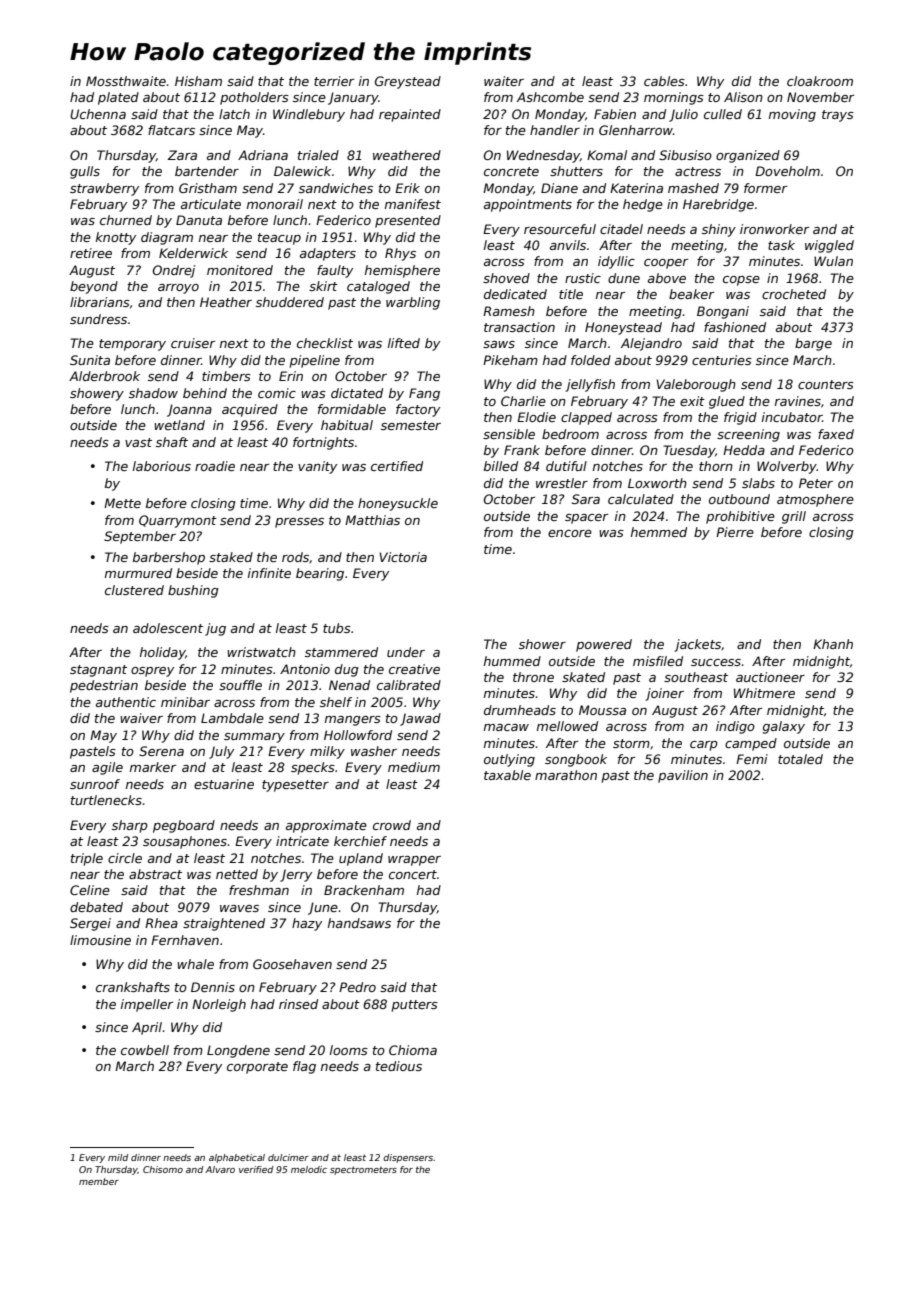 This screenshot has width=924, height=1308. Describe the element at coordinates (126, 81) in the screenshot. I see `Mossthwaite` at that location.
